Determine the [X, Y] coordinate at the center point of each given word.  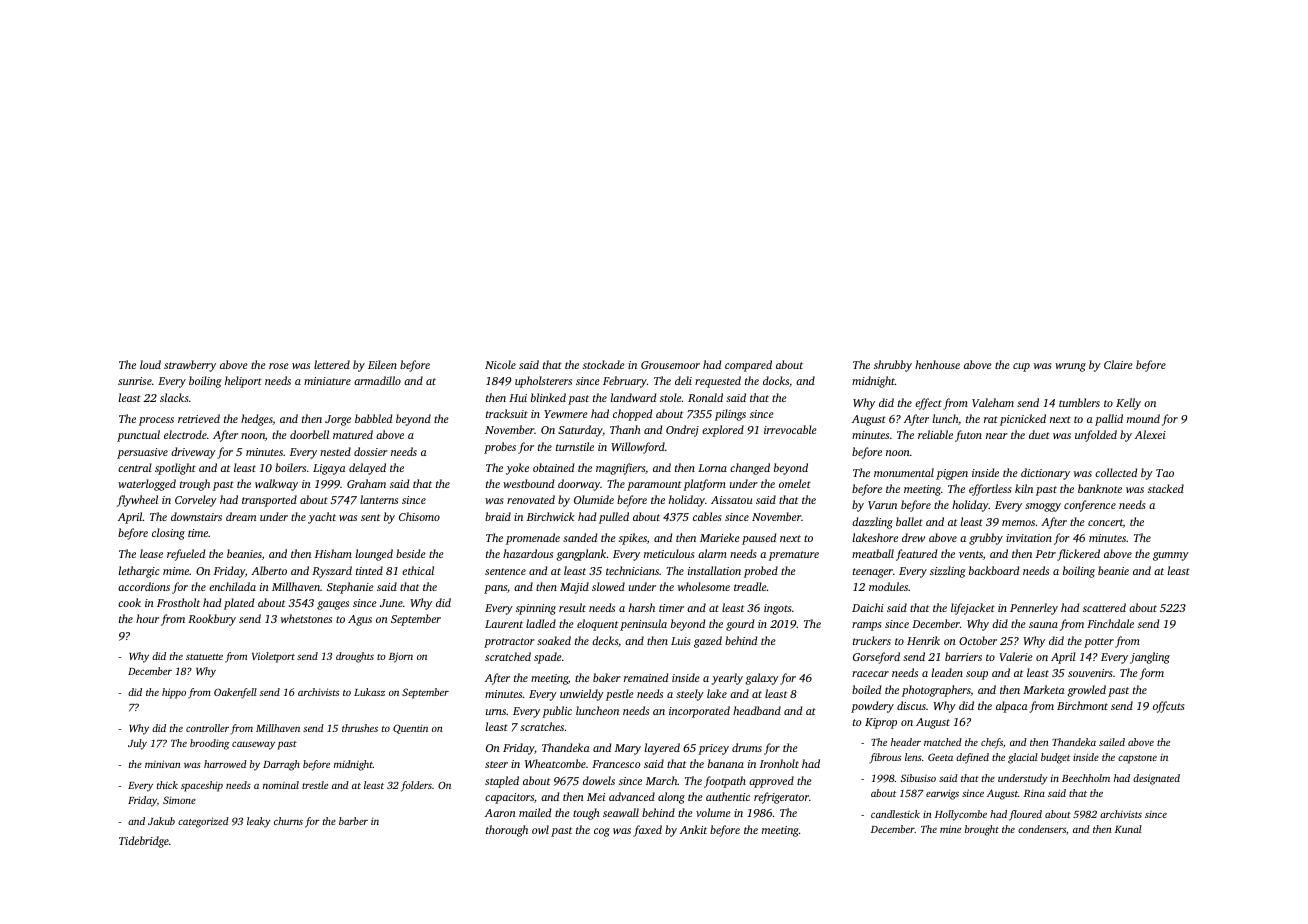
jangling [1150, 658]
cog [602, 832]
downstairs [196, 516]
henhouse [937, 364]
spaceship [202, 786]
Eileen [382, 364]
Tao [1165, 473]
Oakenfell [235, 693]
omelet [795, 483]
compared [748, 366]
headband [757, 710]
